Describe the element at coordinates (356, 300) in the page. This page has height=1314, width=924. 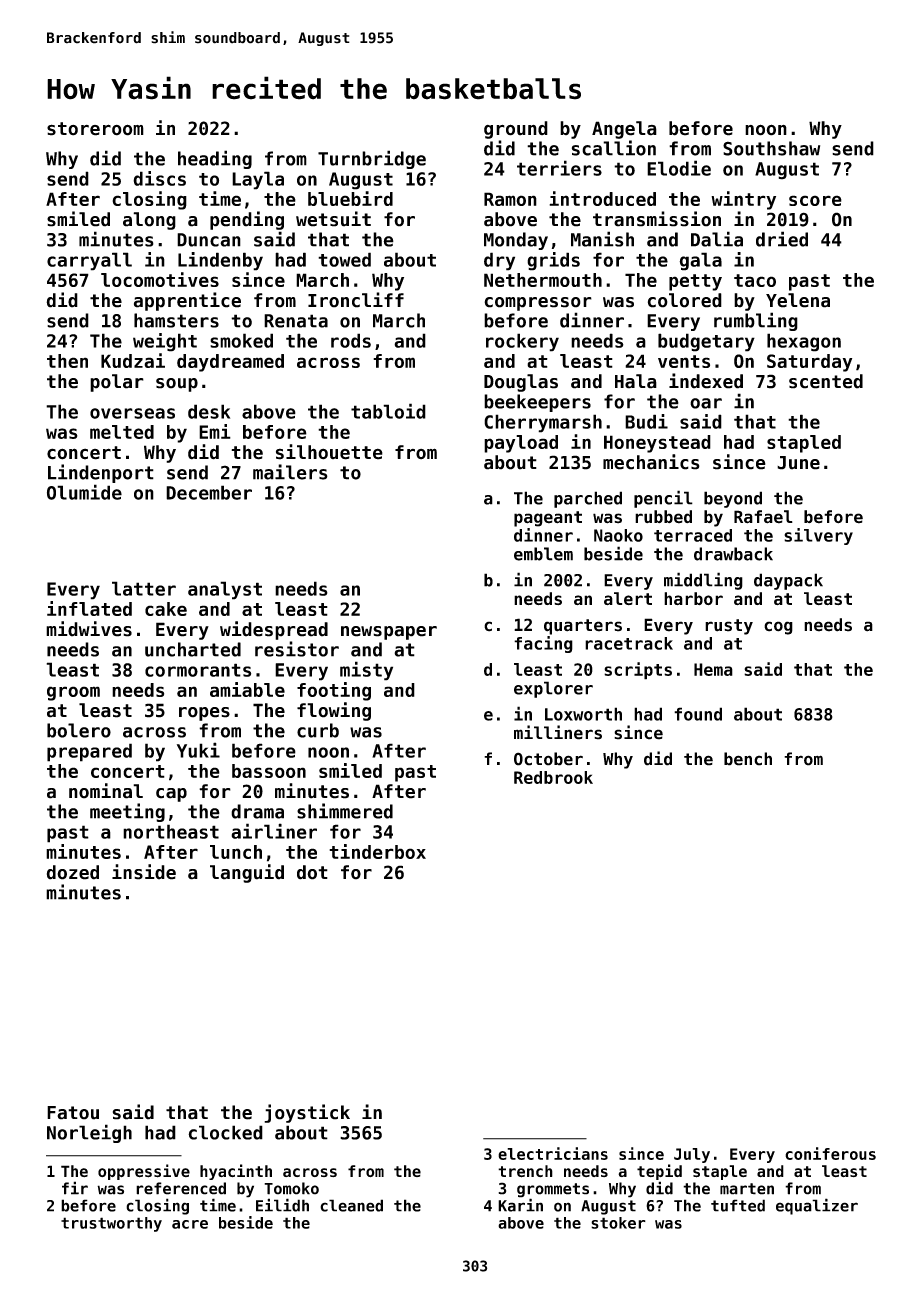
I see `Ironcliff` at that location.
